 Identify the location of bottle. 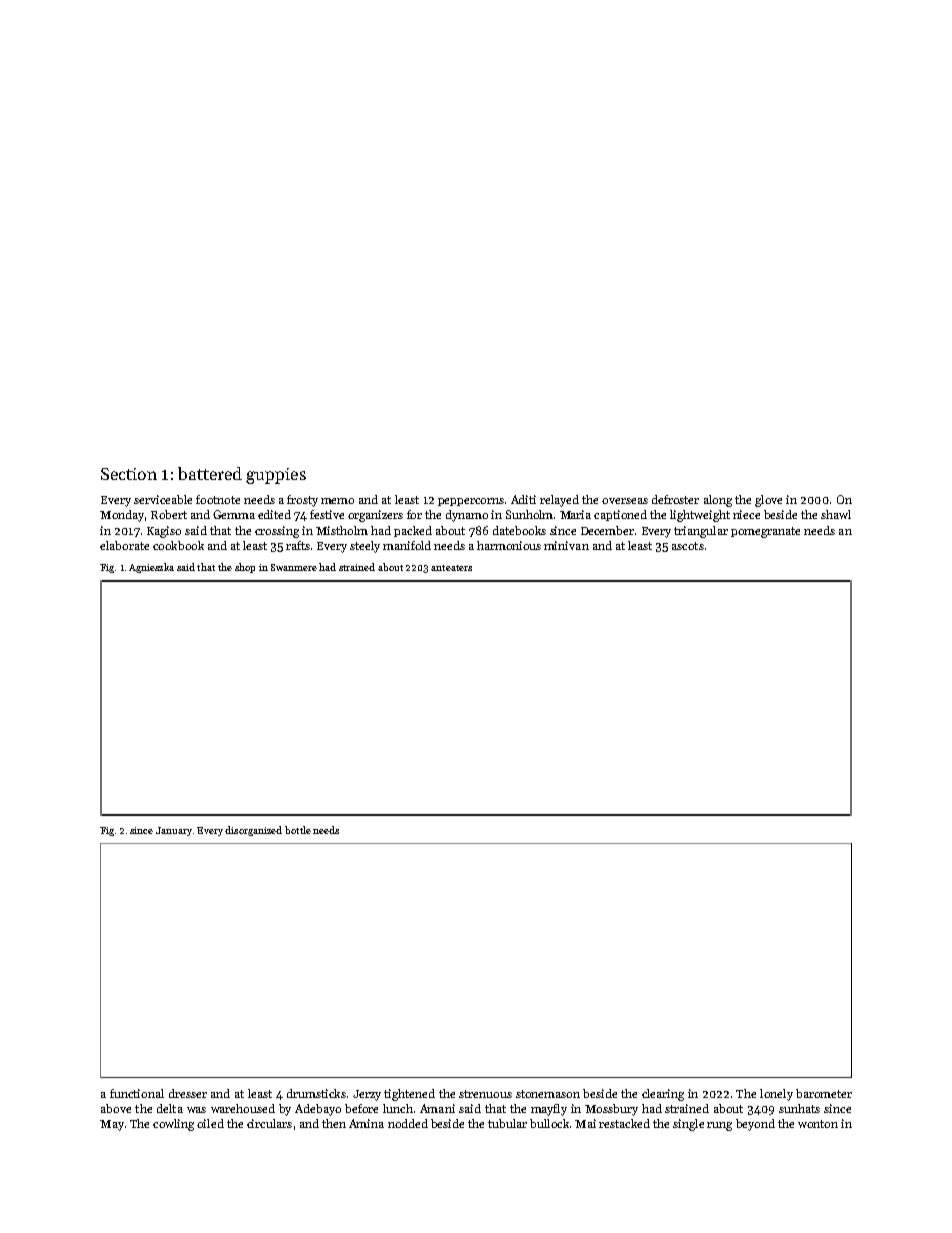
(298, 830).
